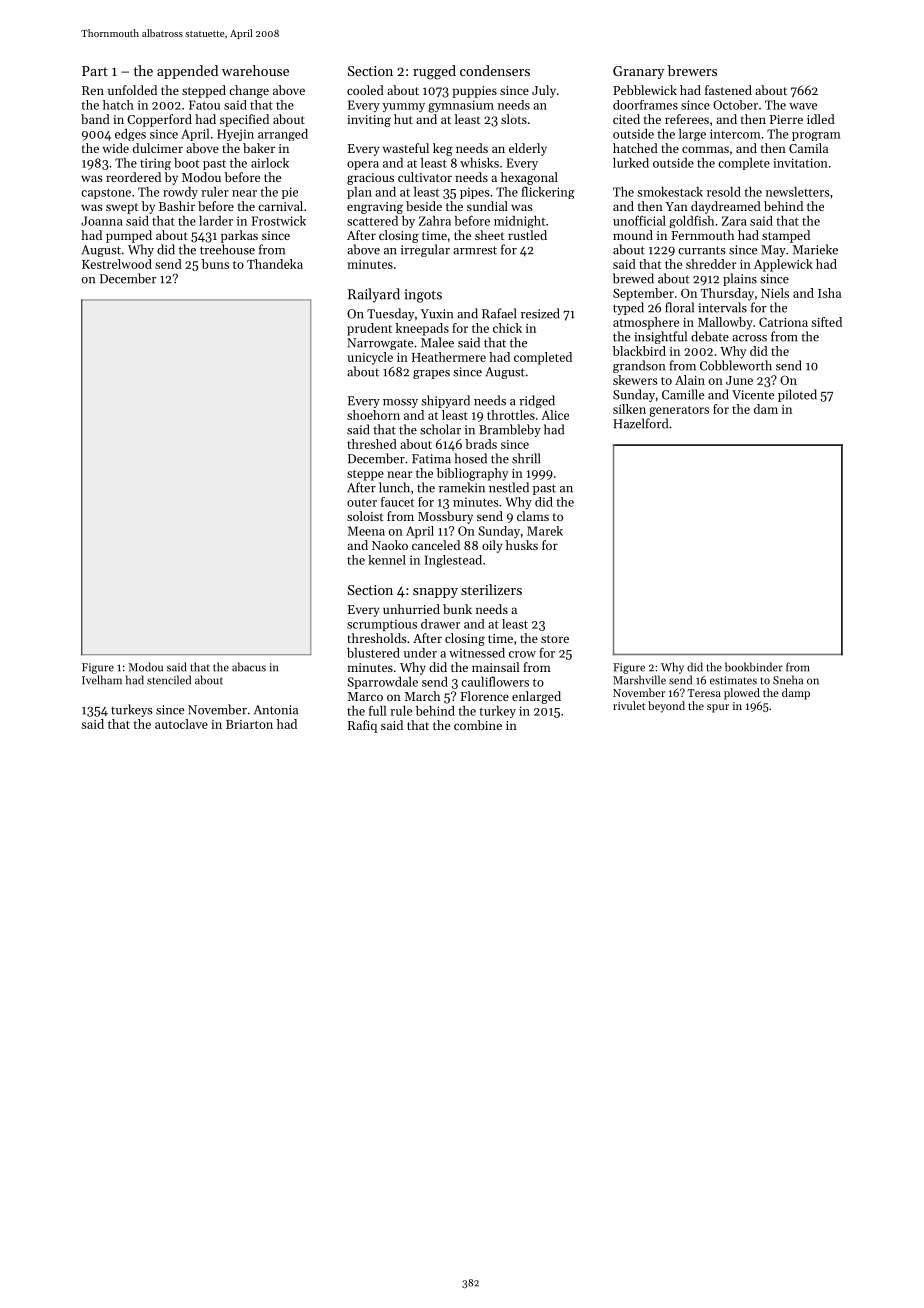 The height and width of the screenshot is (1308, 924). What do you see at coordinates (677, 206) in the screenshot?
I see `Yan` at bounding box center [677, 206].
